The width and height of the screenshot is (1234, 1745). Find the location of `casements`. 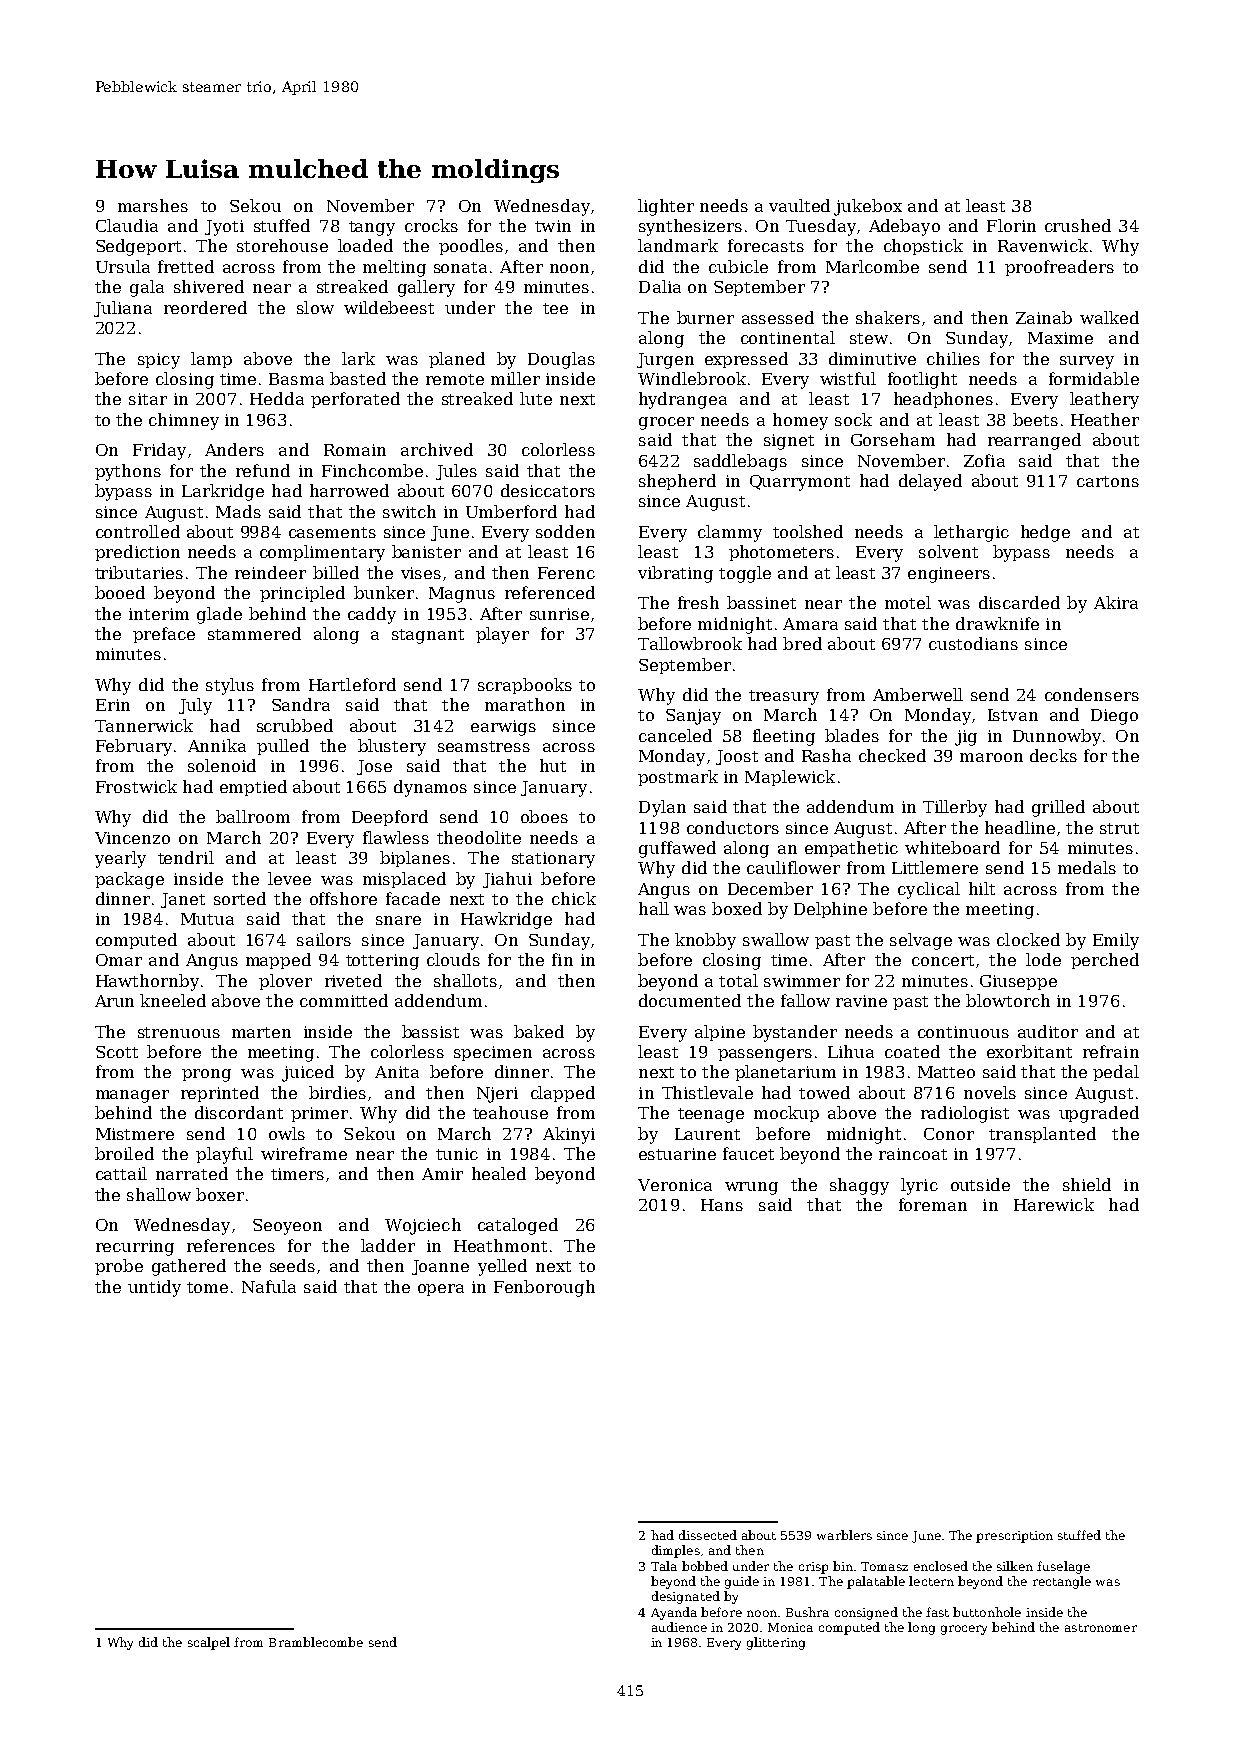

casements is located at coordinates (332, 532).
